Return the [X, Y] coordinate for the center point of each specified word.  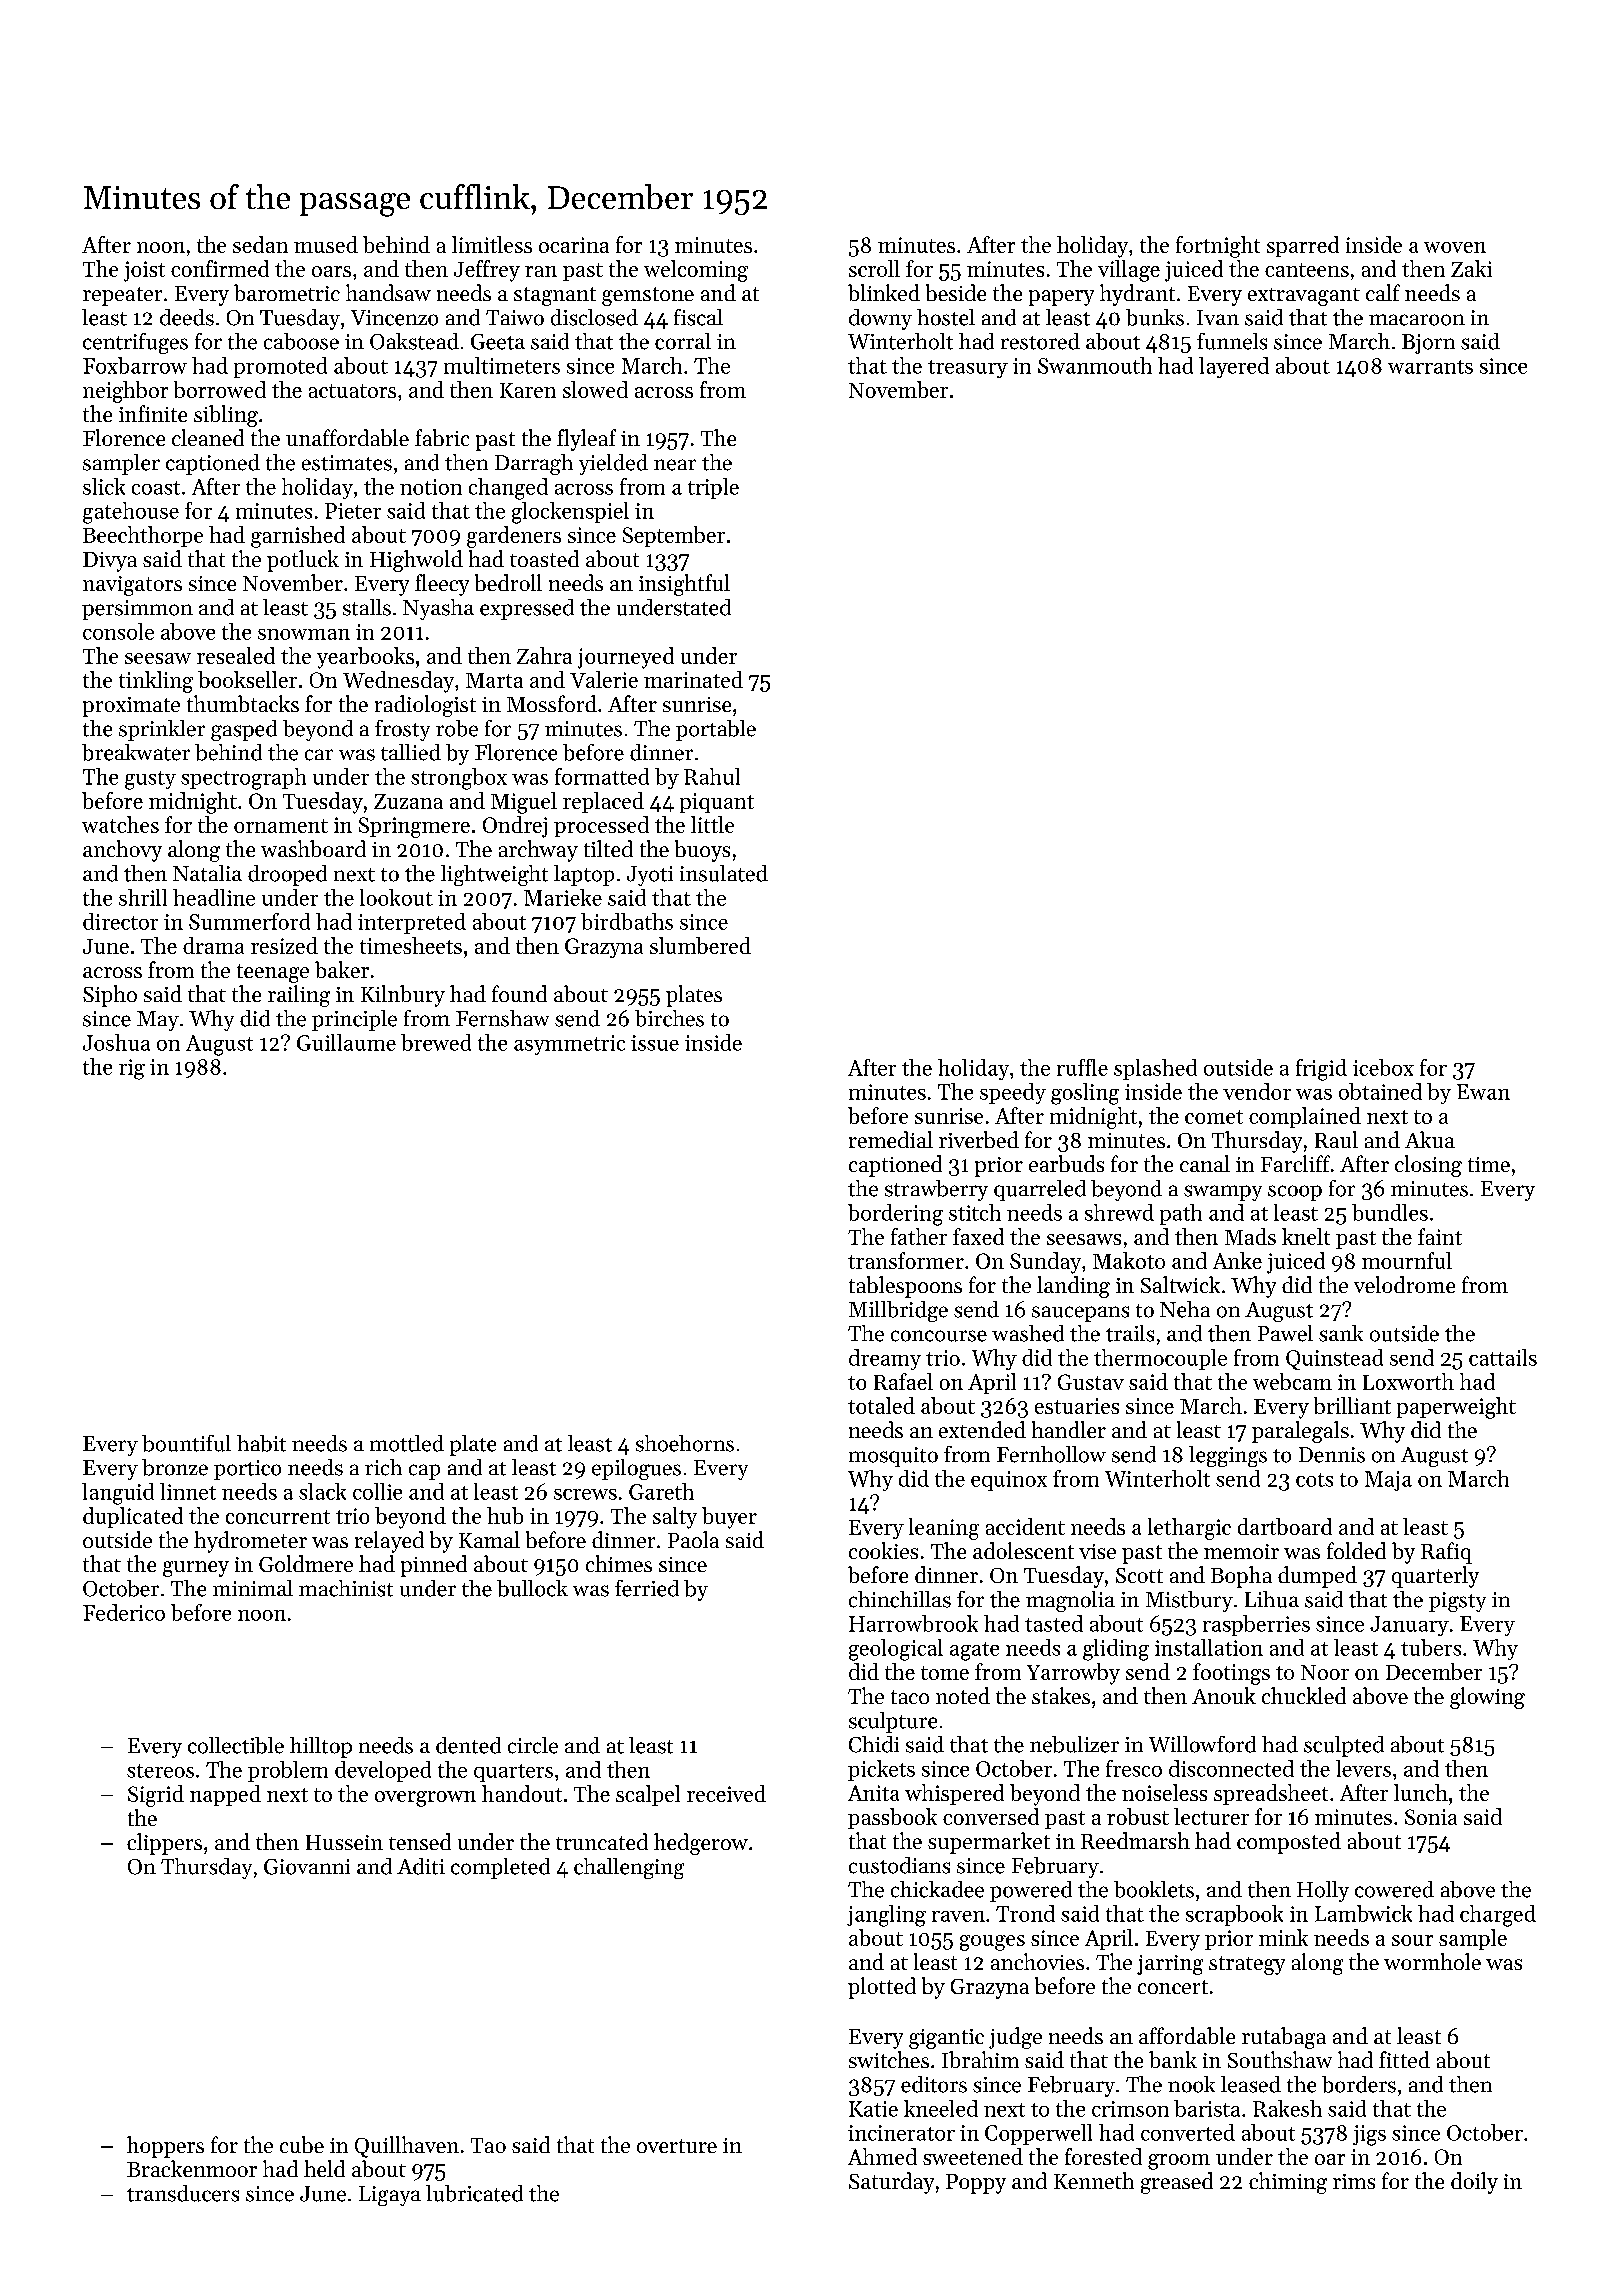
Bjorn [1428, 344]
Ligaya [390, 2196]
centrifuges [135, 343]
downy [880, 319]
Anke [1237, 1260]
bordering [895, 1215]
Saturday [891, 2183]
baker [342, 969]
